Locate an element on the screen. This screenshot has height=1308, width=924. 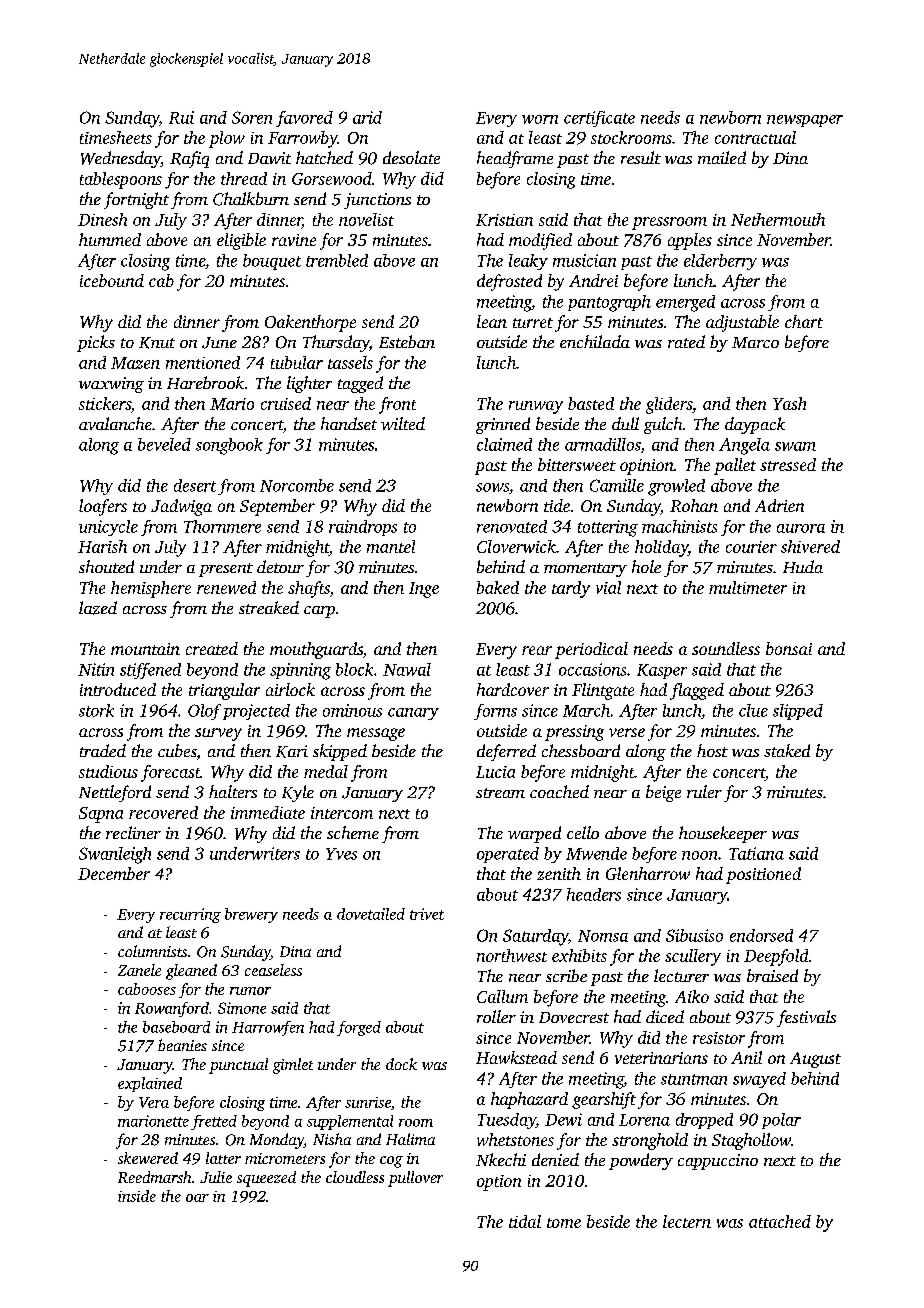
sows is located at coordinates (492, 487).
